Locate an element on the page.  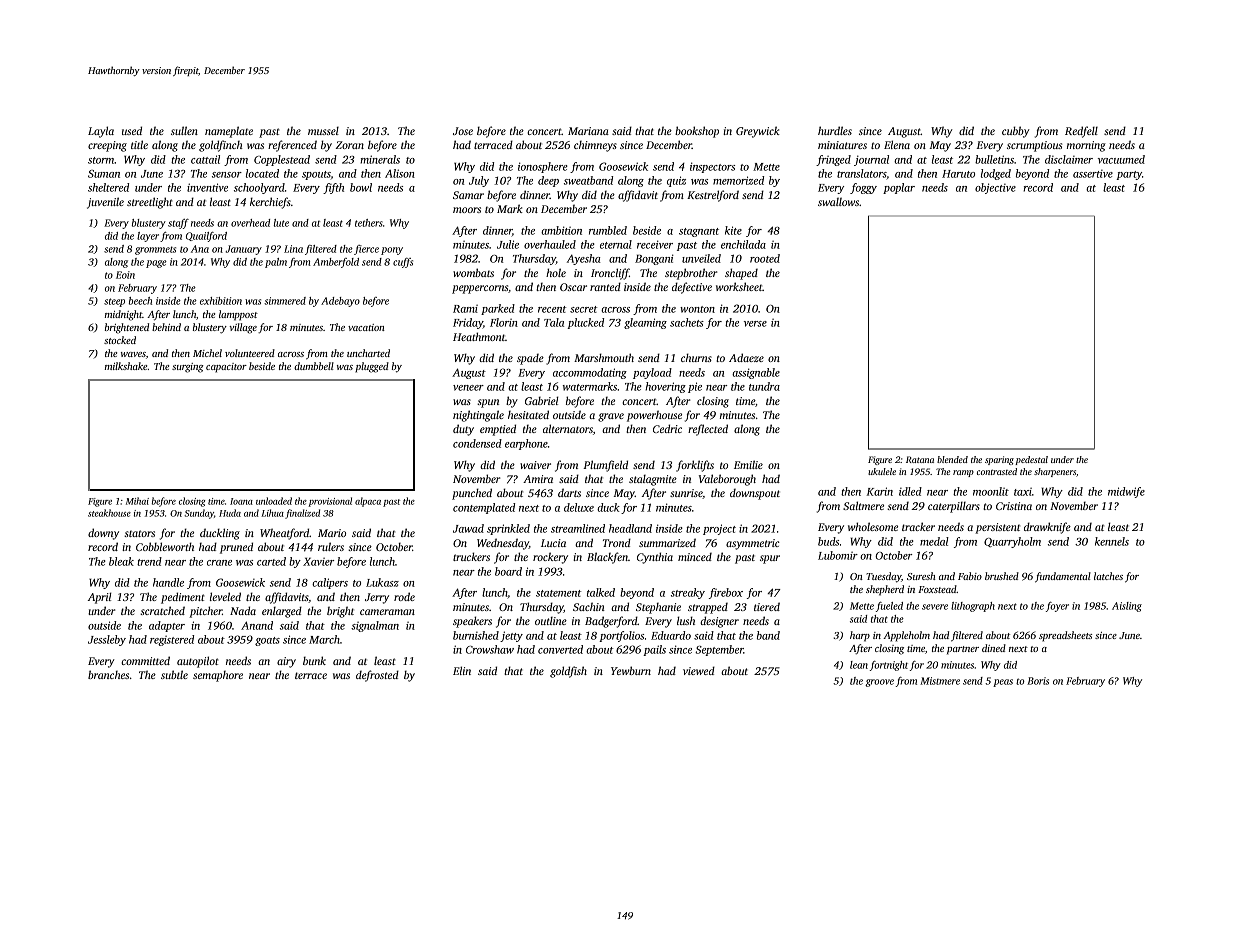
mussel is located at coordinates (323, 130).
